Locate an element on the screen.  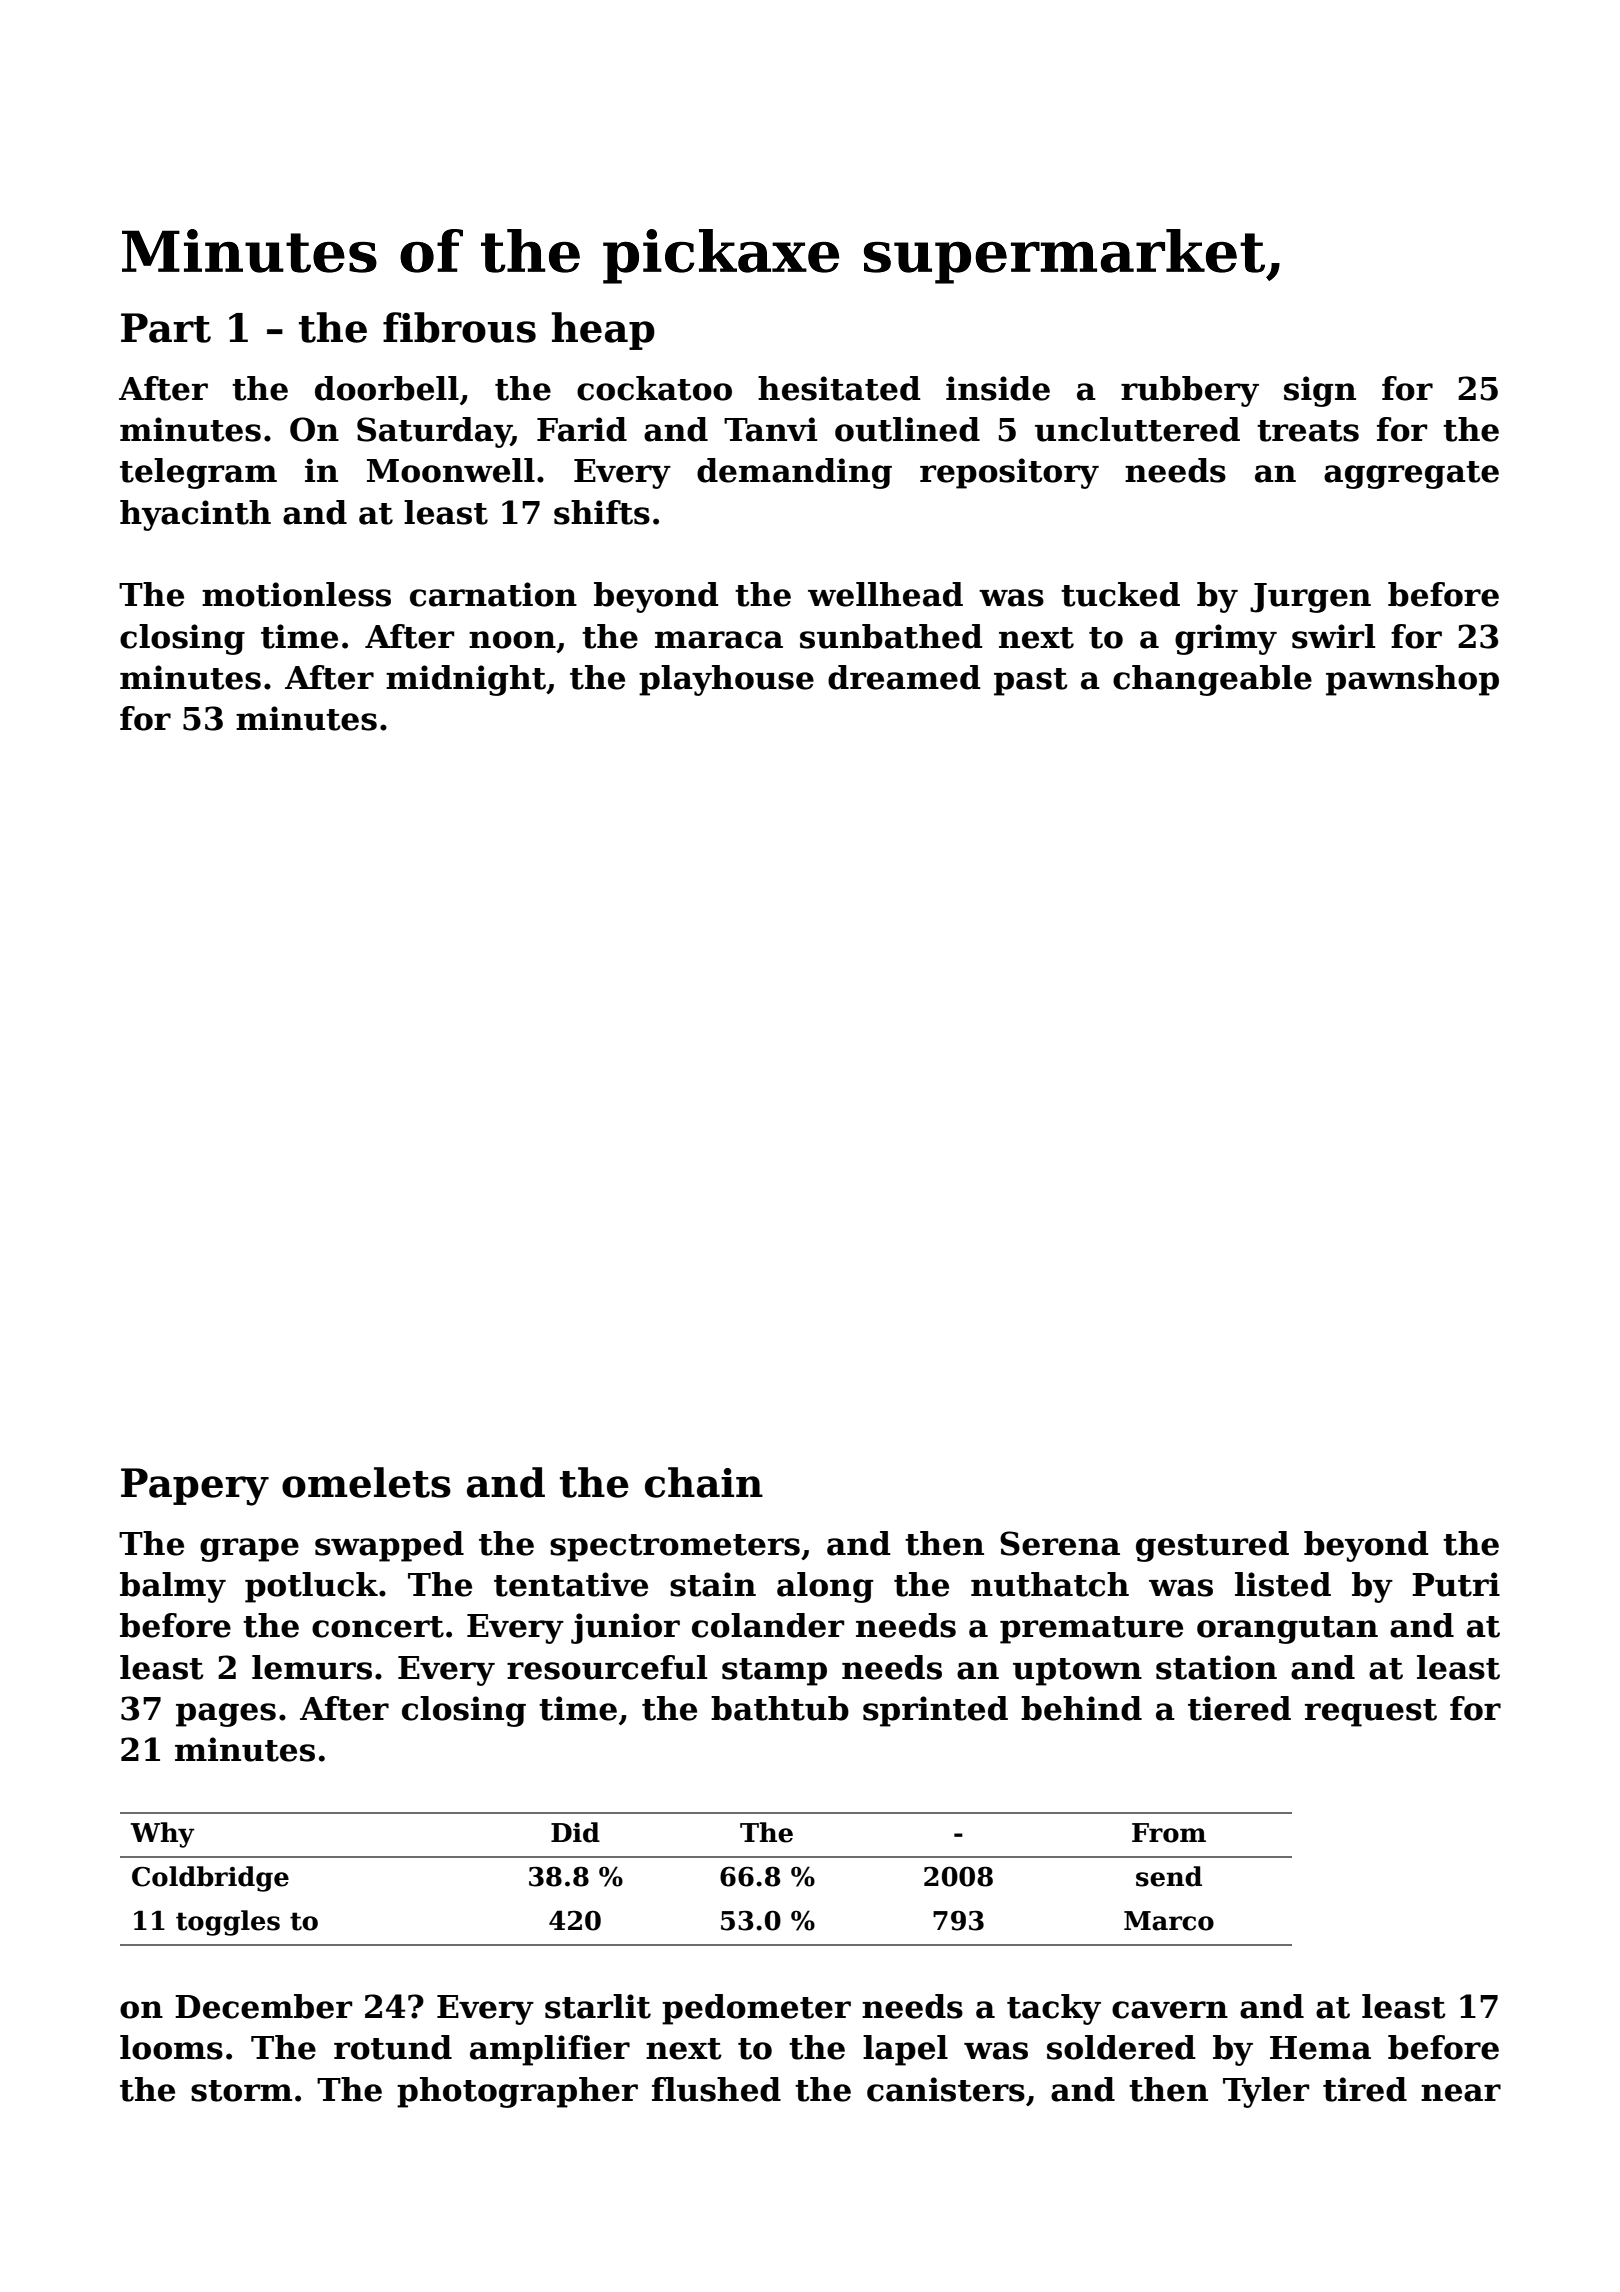
swapped is located at coordinates (389, 1546).
